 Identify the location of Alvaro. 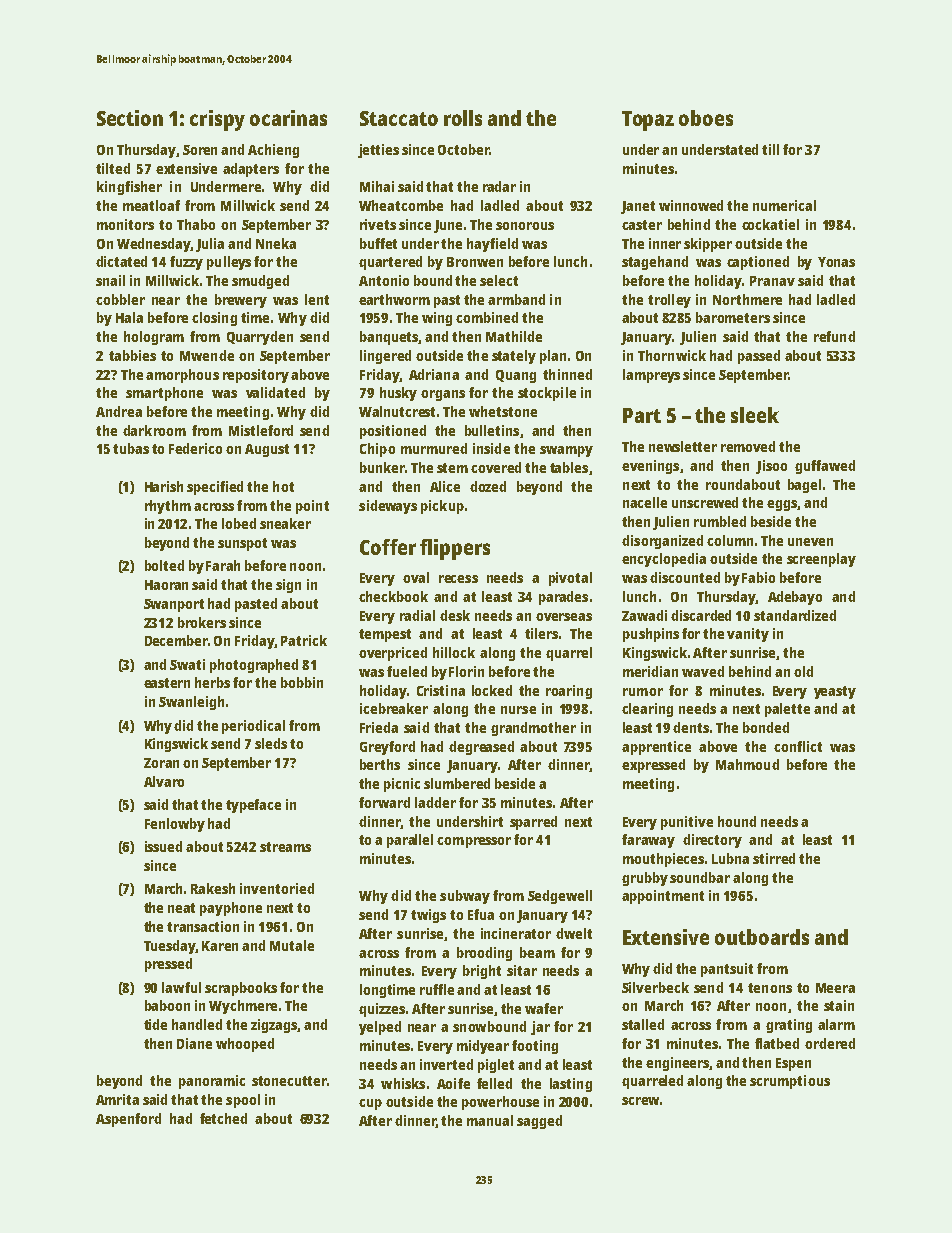
(164, 781).
